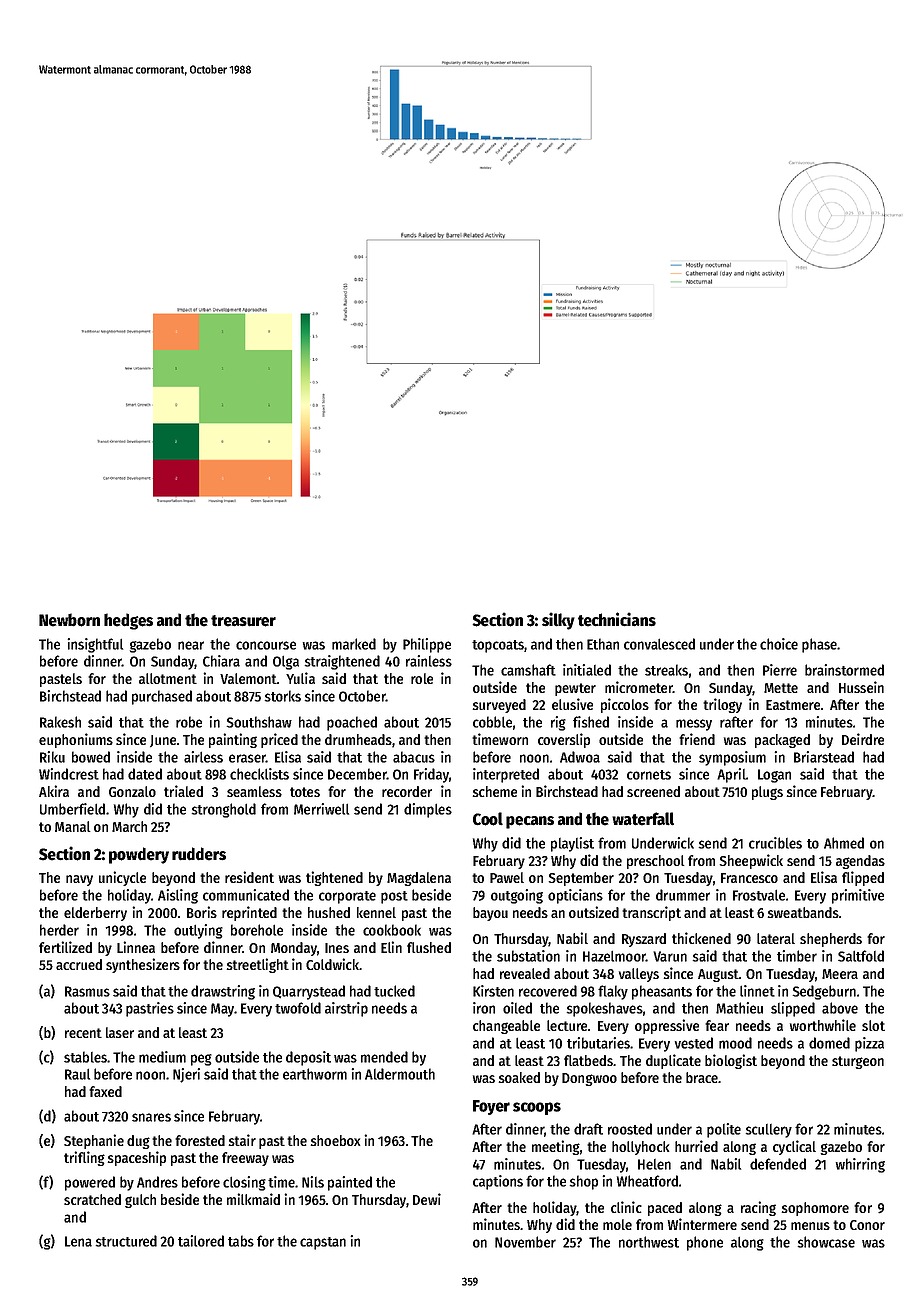 The image size is (924, 1308). What do you see at coordinates (87, 991) in the page?
I see `Rasmus` at bounding box center [87, 991].
